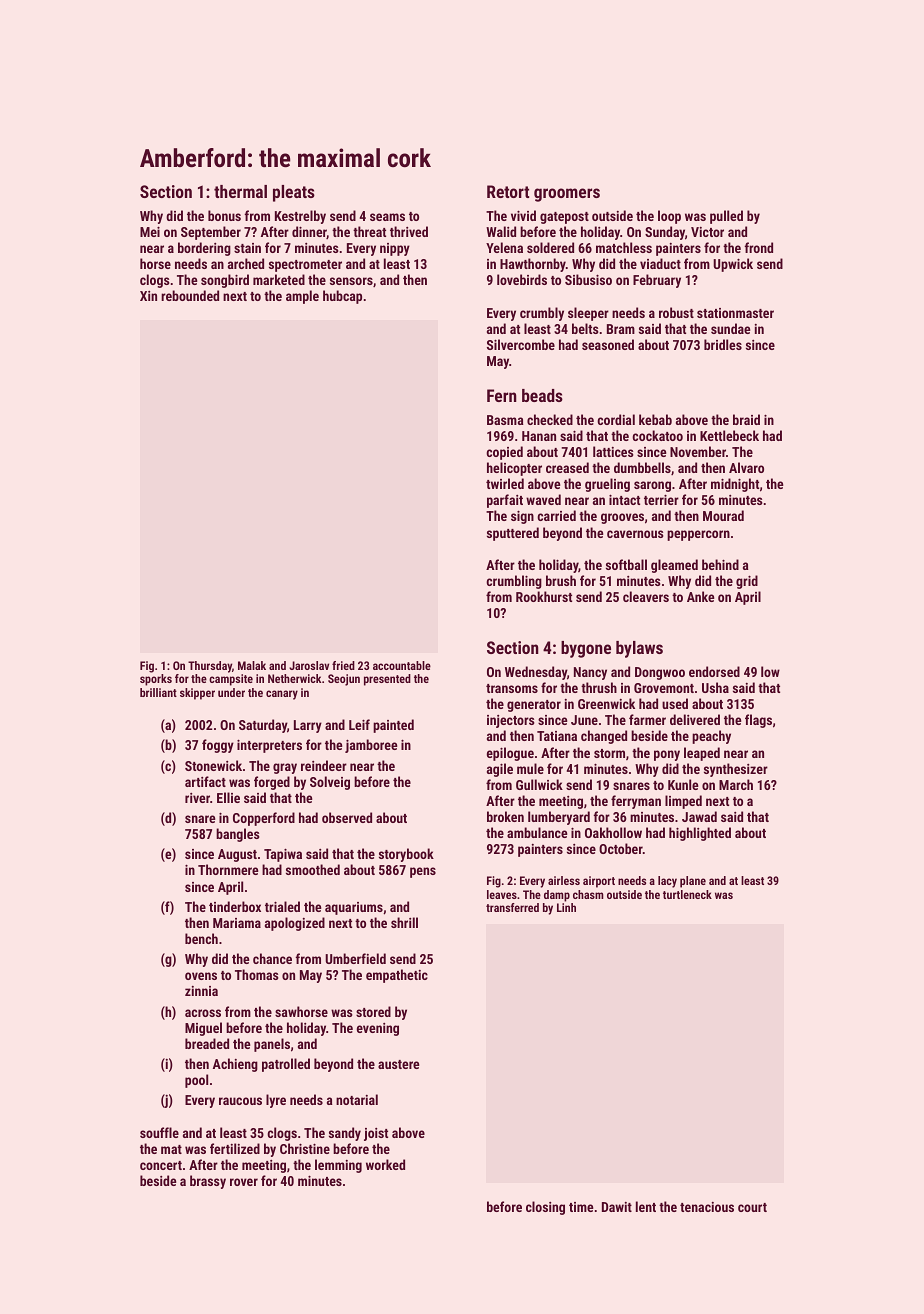 The height and width of the image is (1314, 924). What do you see at coordinates (667, 882) in the image?
I see `lacy` at bounding box center [667, 882].
